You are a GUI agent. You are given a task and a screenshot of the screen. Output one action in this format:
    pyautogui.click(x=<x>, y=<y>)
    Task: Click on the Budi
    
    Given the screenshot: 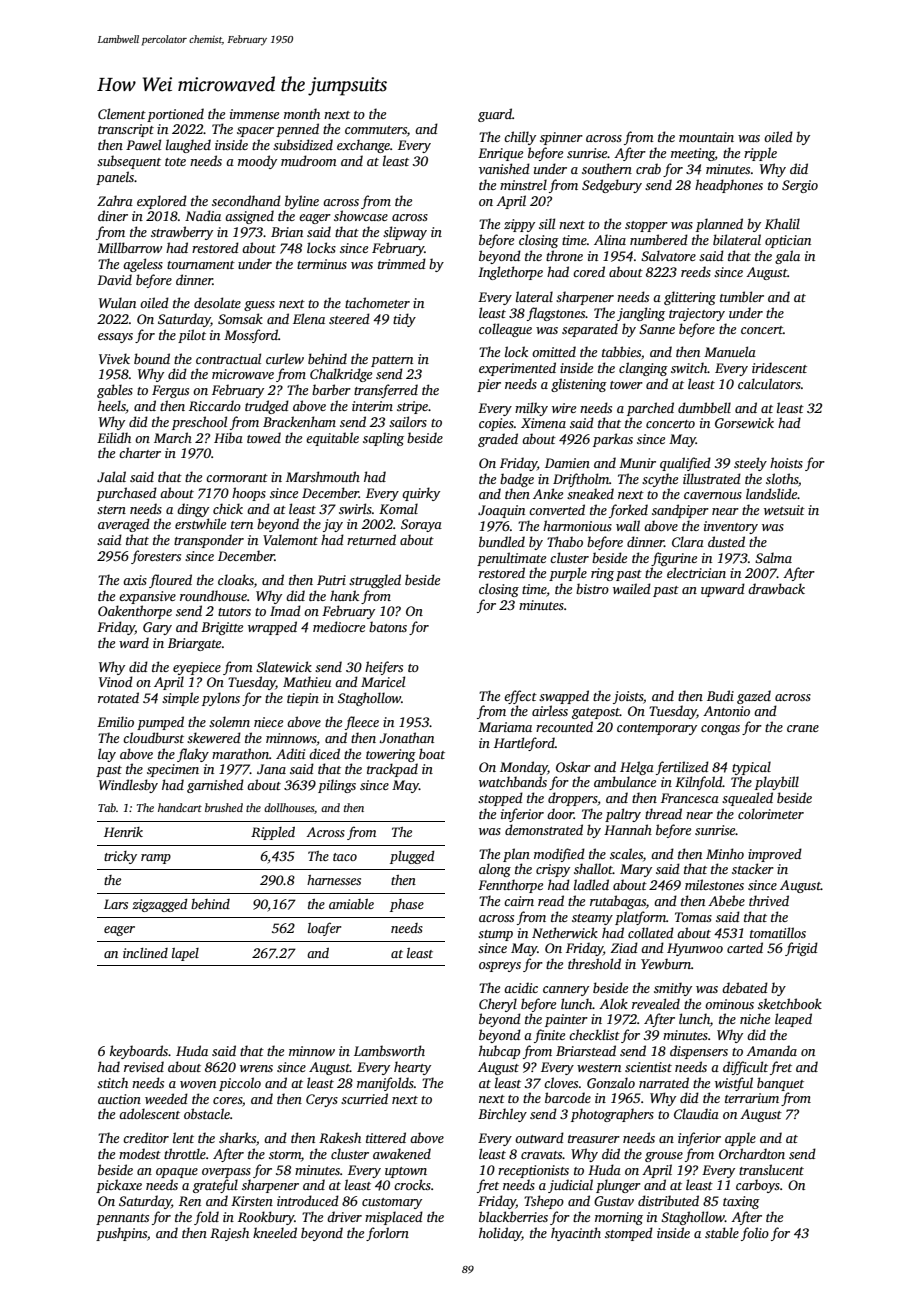 What is the action you would take?
    pyautogui.click(x=720, y=695)
